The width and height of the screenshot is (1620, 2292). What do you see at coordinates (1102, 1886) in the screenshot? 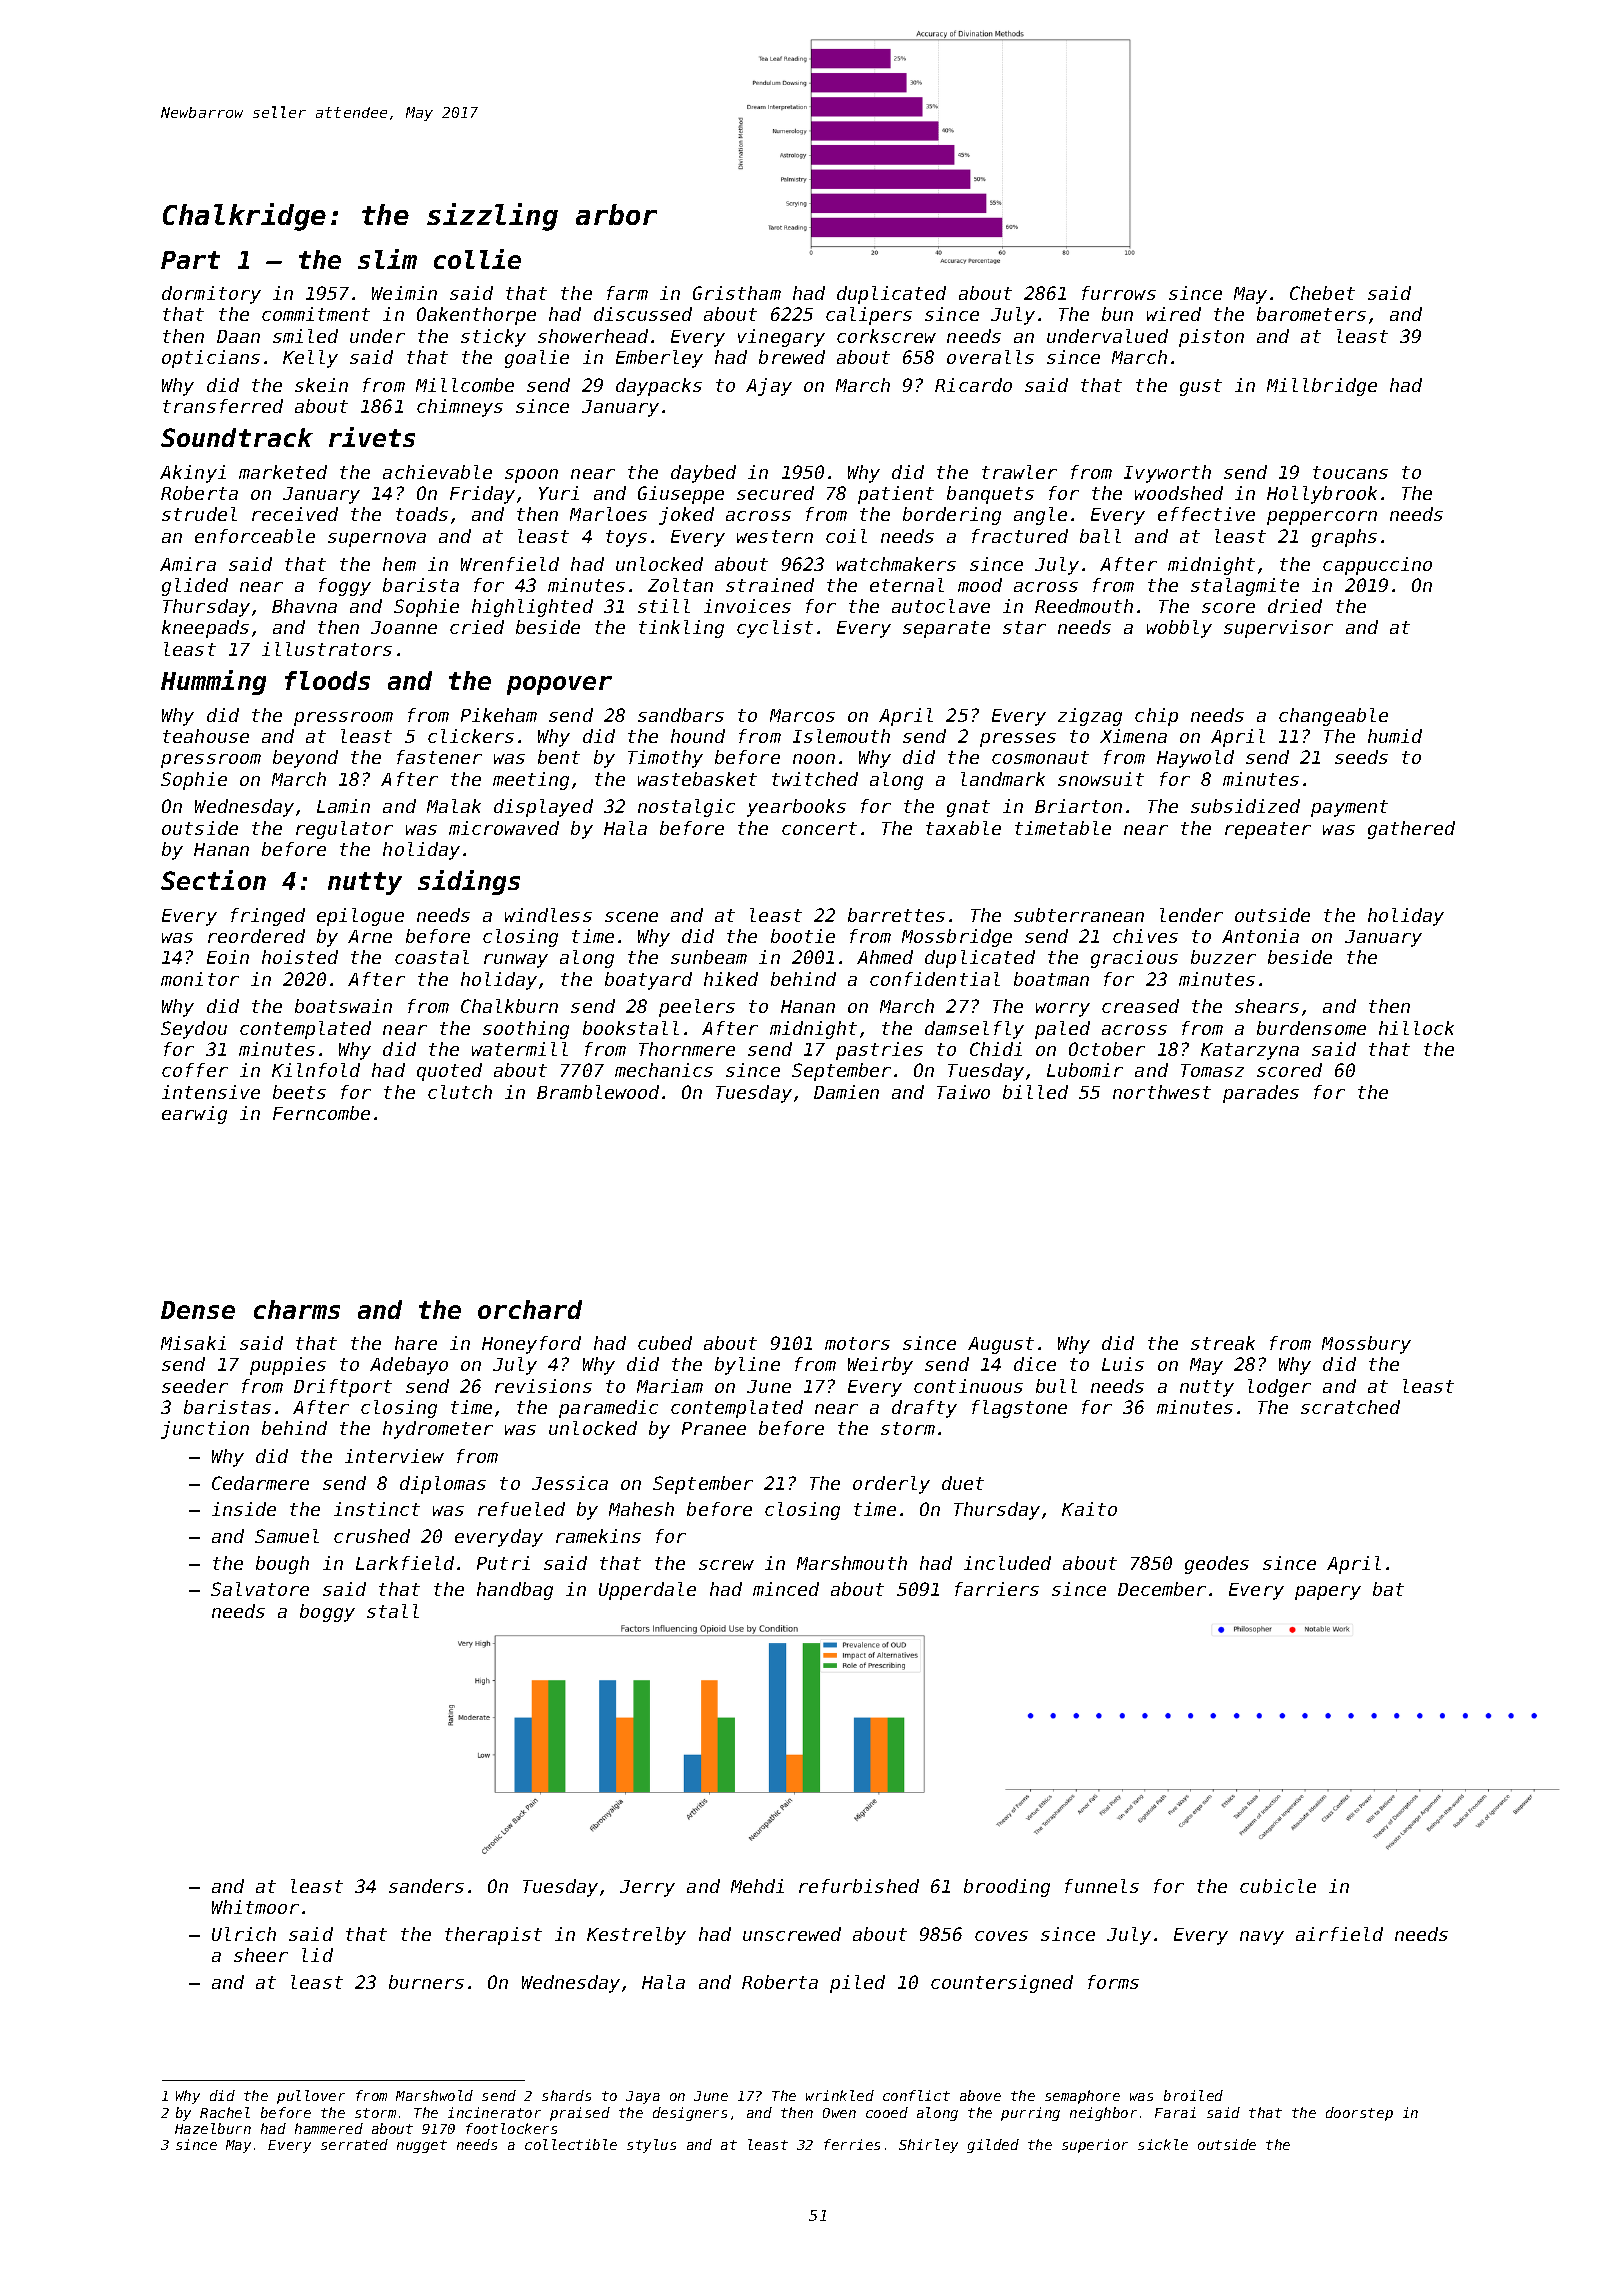
I see `funnels` at bounding box center [1102, 1886].
